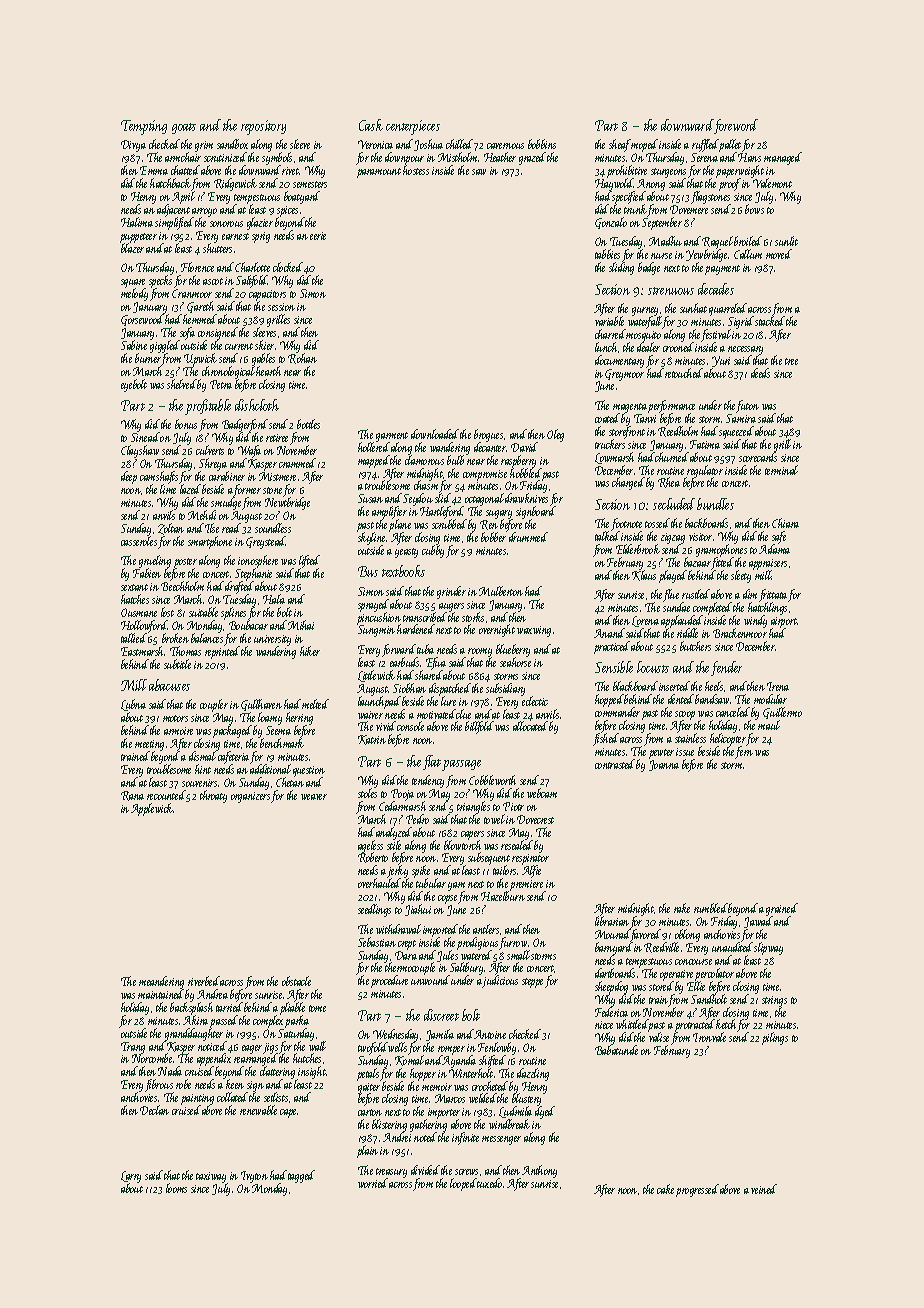 The height and width of the page is (1308, 924). What do you see at coordinates (134, 345) in the page?
I see `Sabine` at bounding box center [134, 345].
